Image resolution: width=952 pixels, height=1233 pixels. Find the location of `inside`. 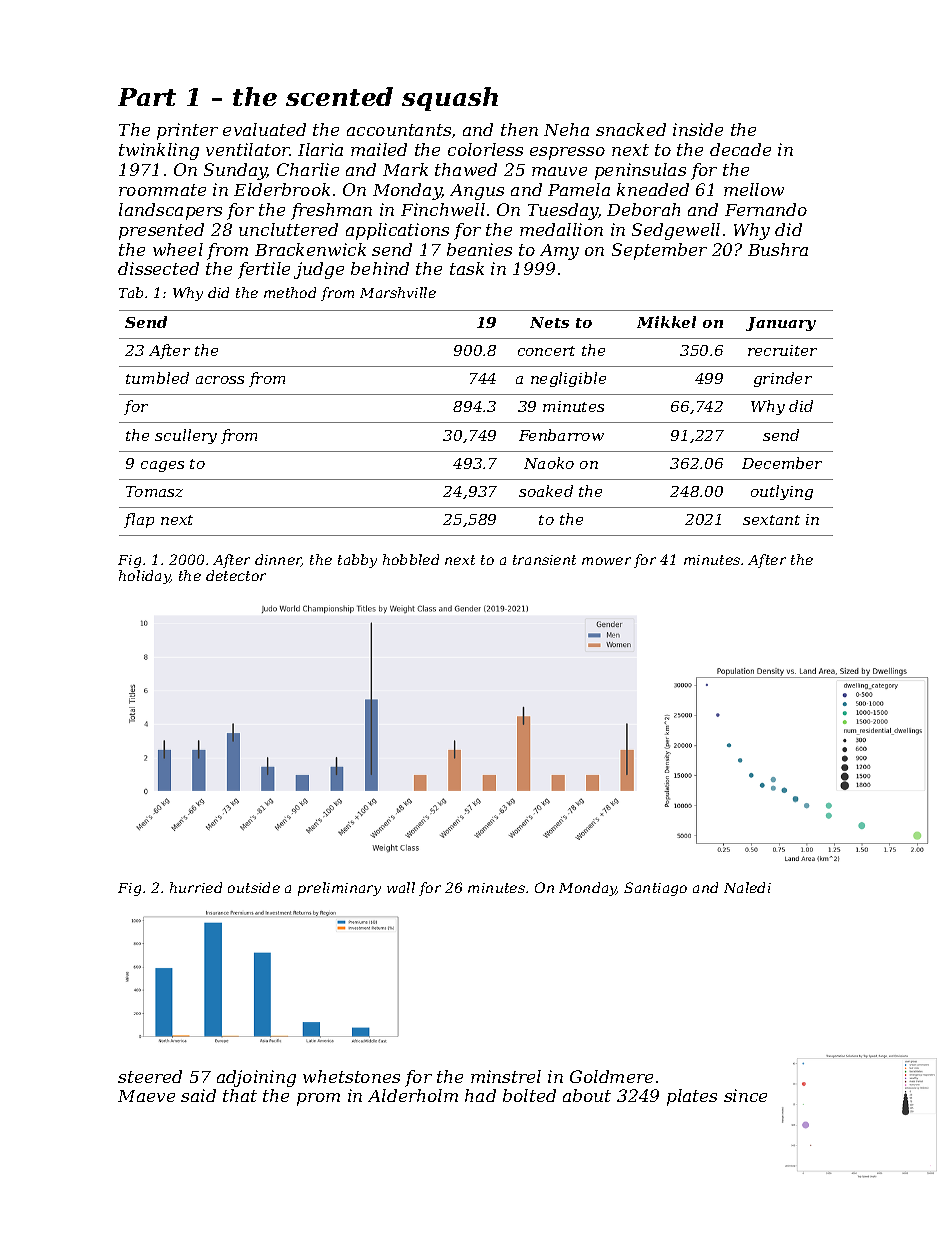

inside is located at coordinates (698, 129).
